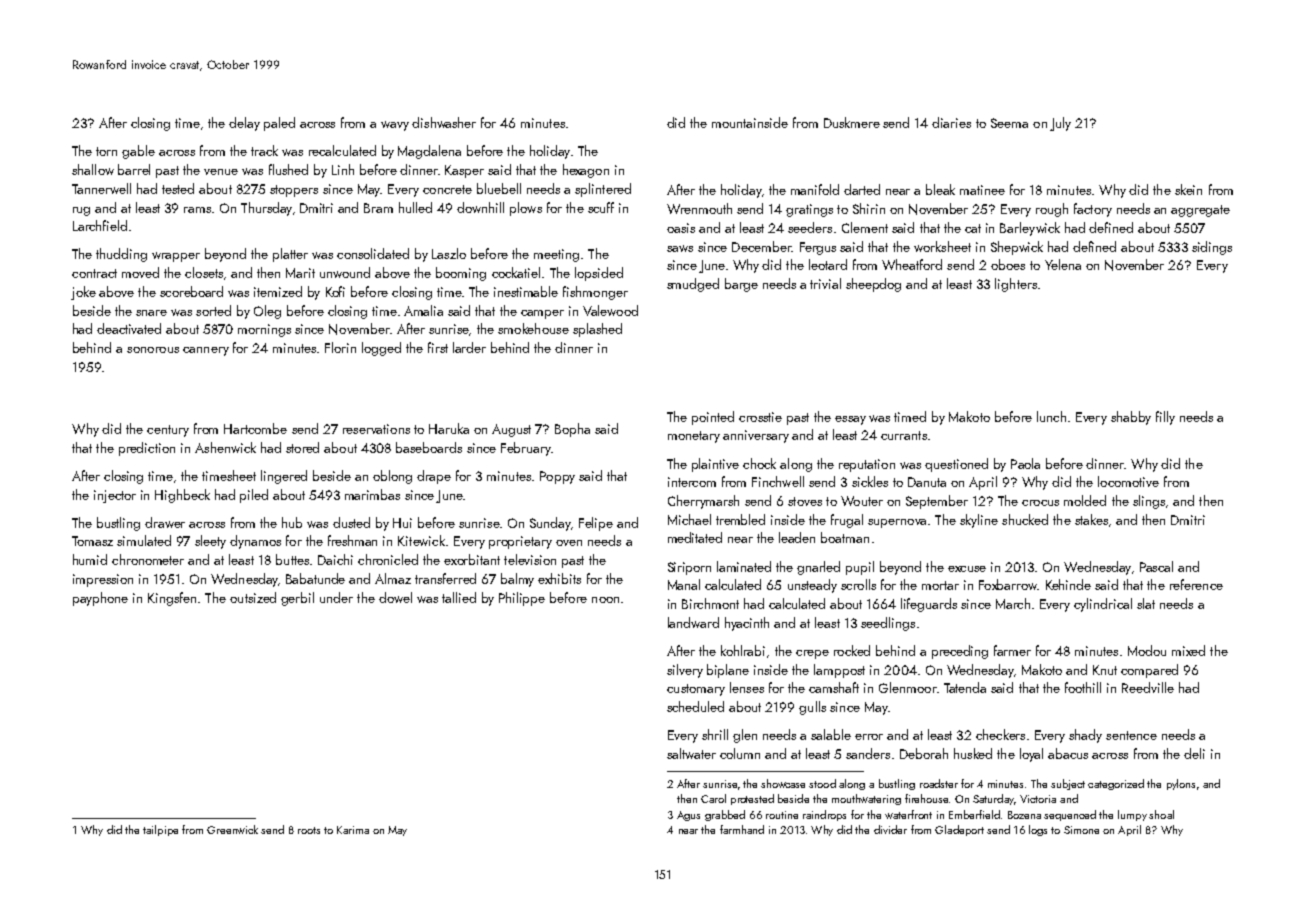  Describe the element at coordinates (232, 829) in the screenshot. I see `Greenwick` at that location.
